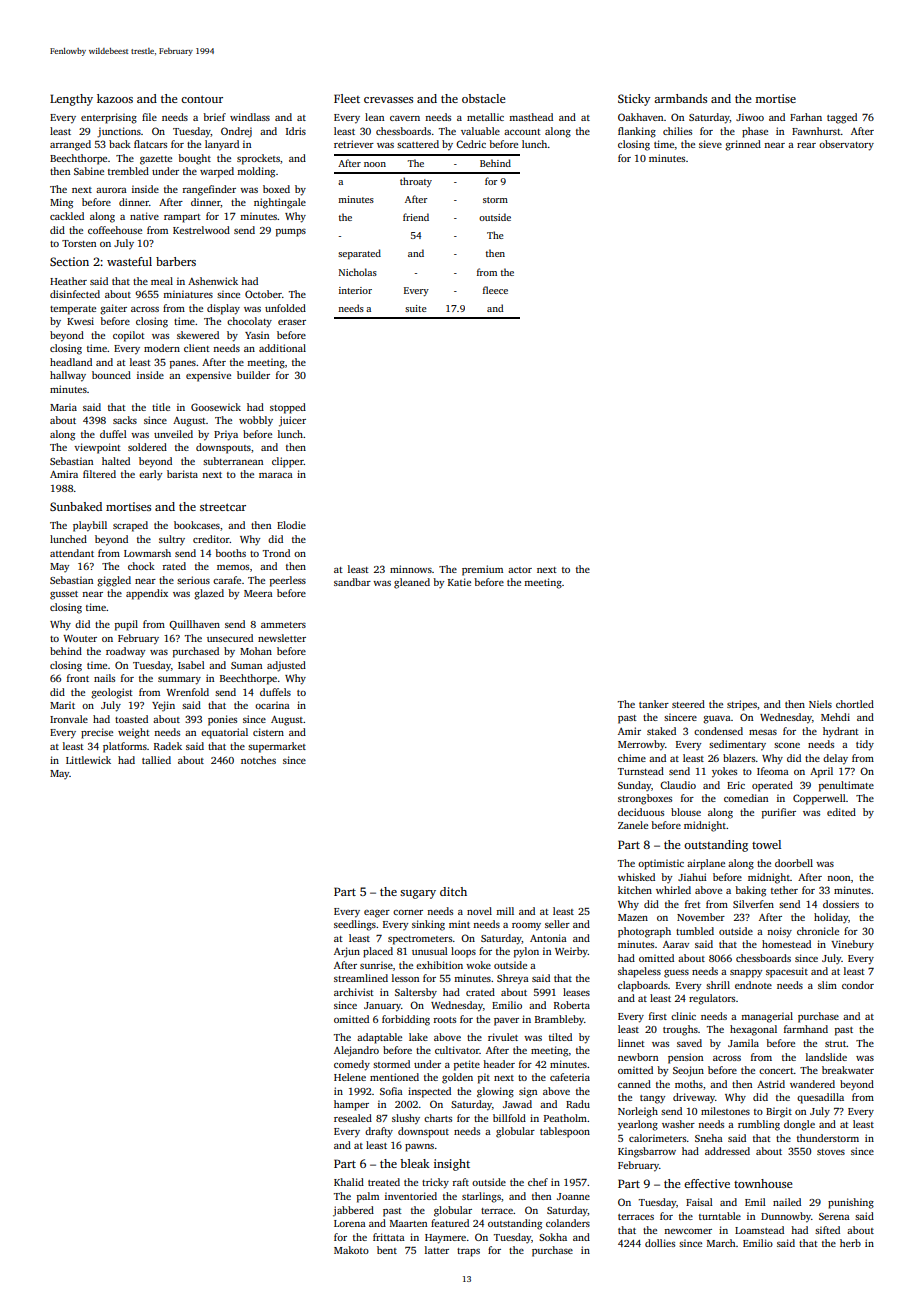 The height and width of the screenshot is (1308, 924). I want to click on Khalid, so click(349, 1182).
